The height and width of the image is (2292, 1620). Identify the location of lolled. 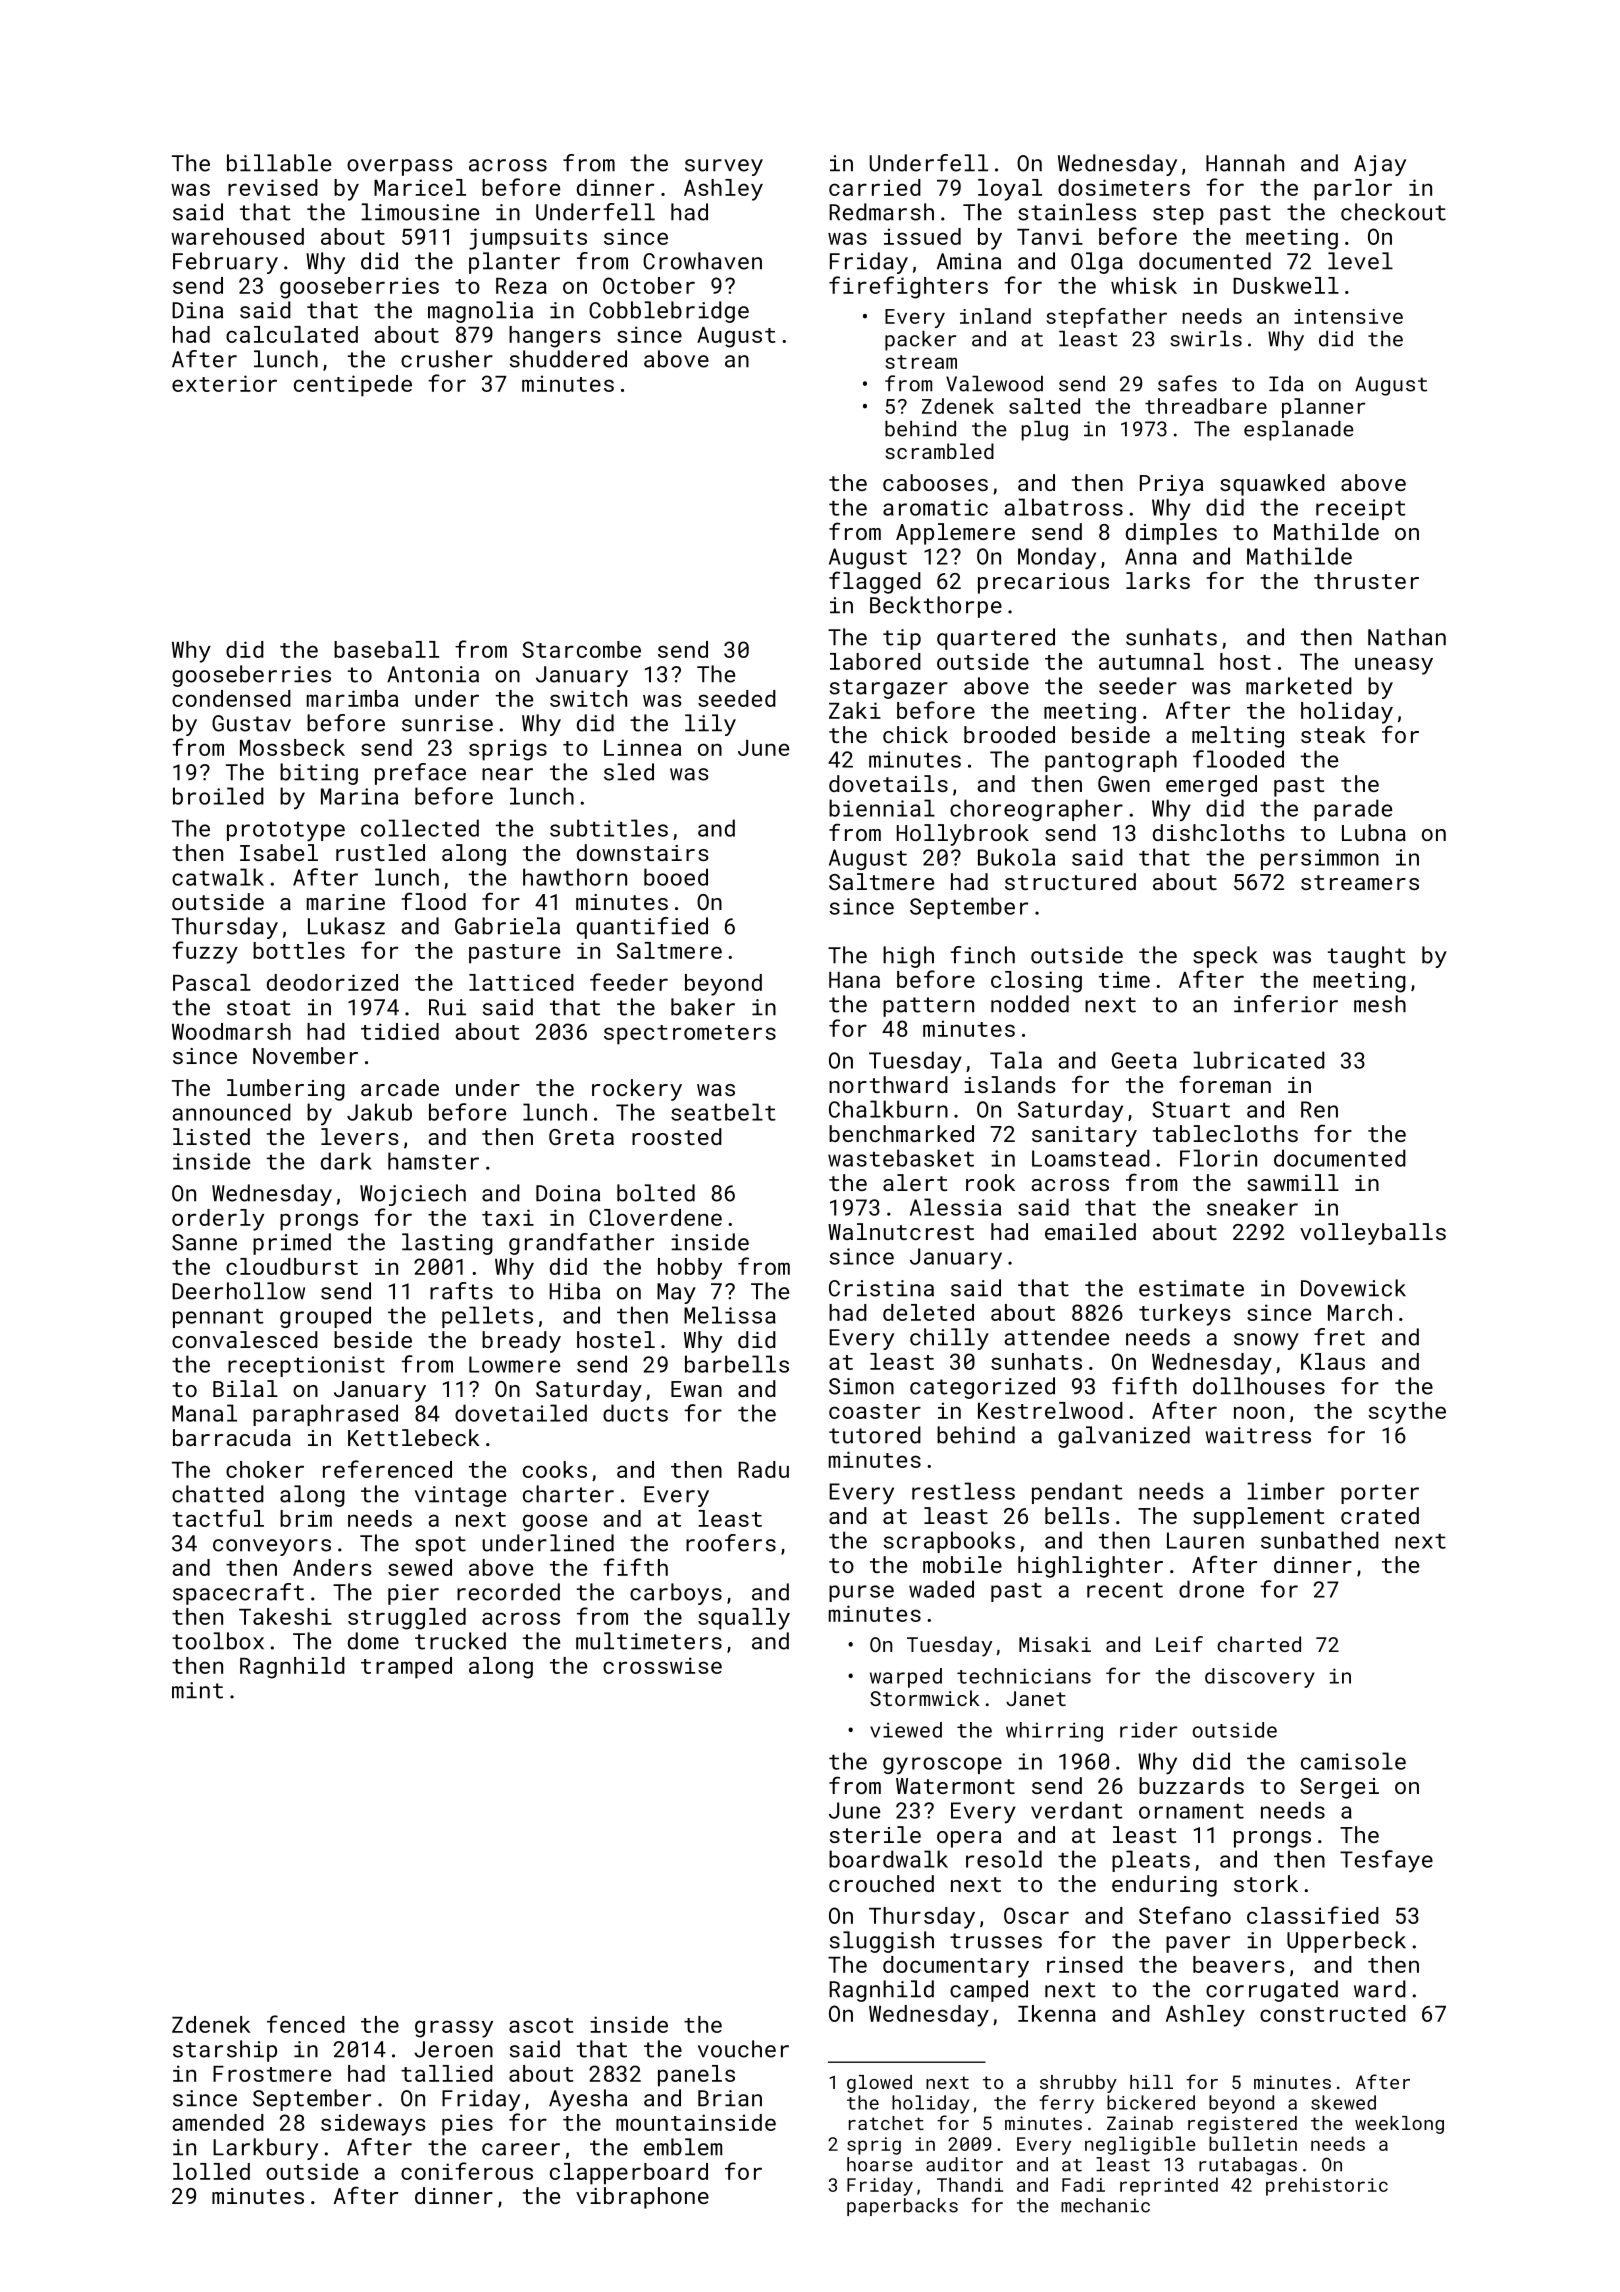
(211, 2171).
